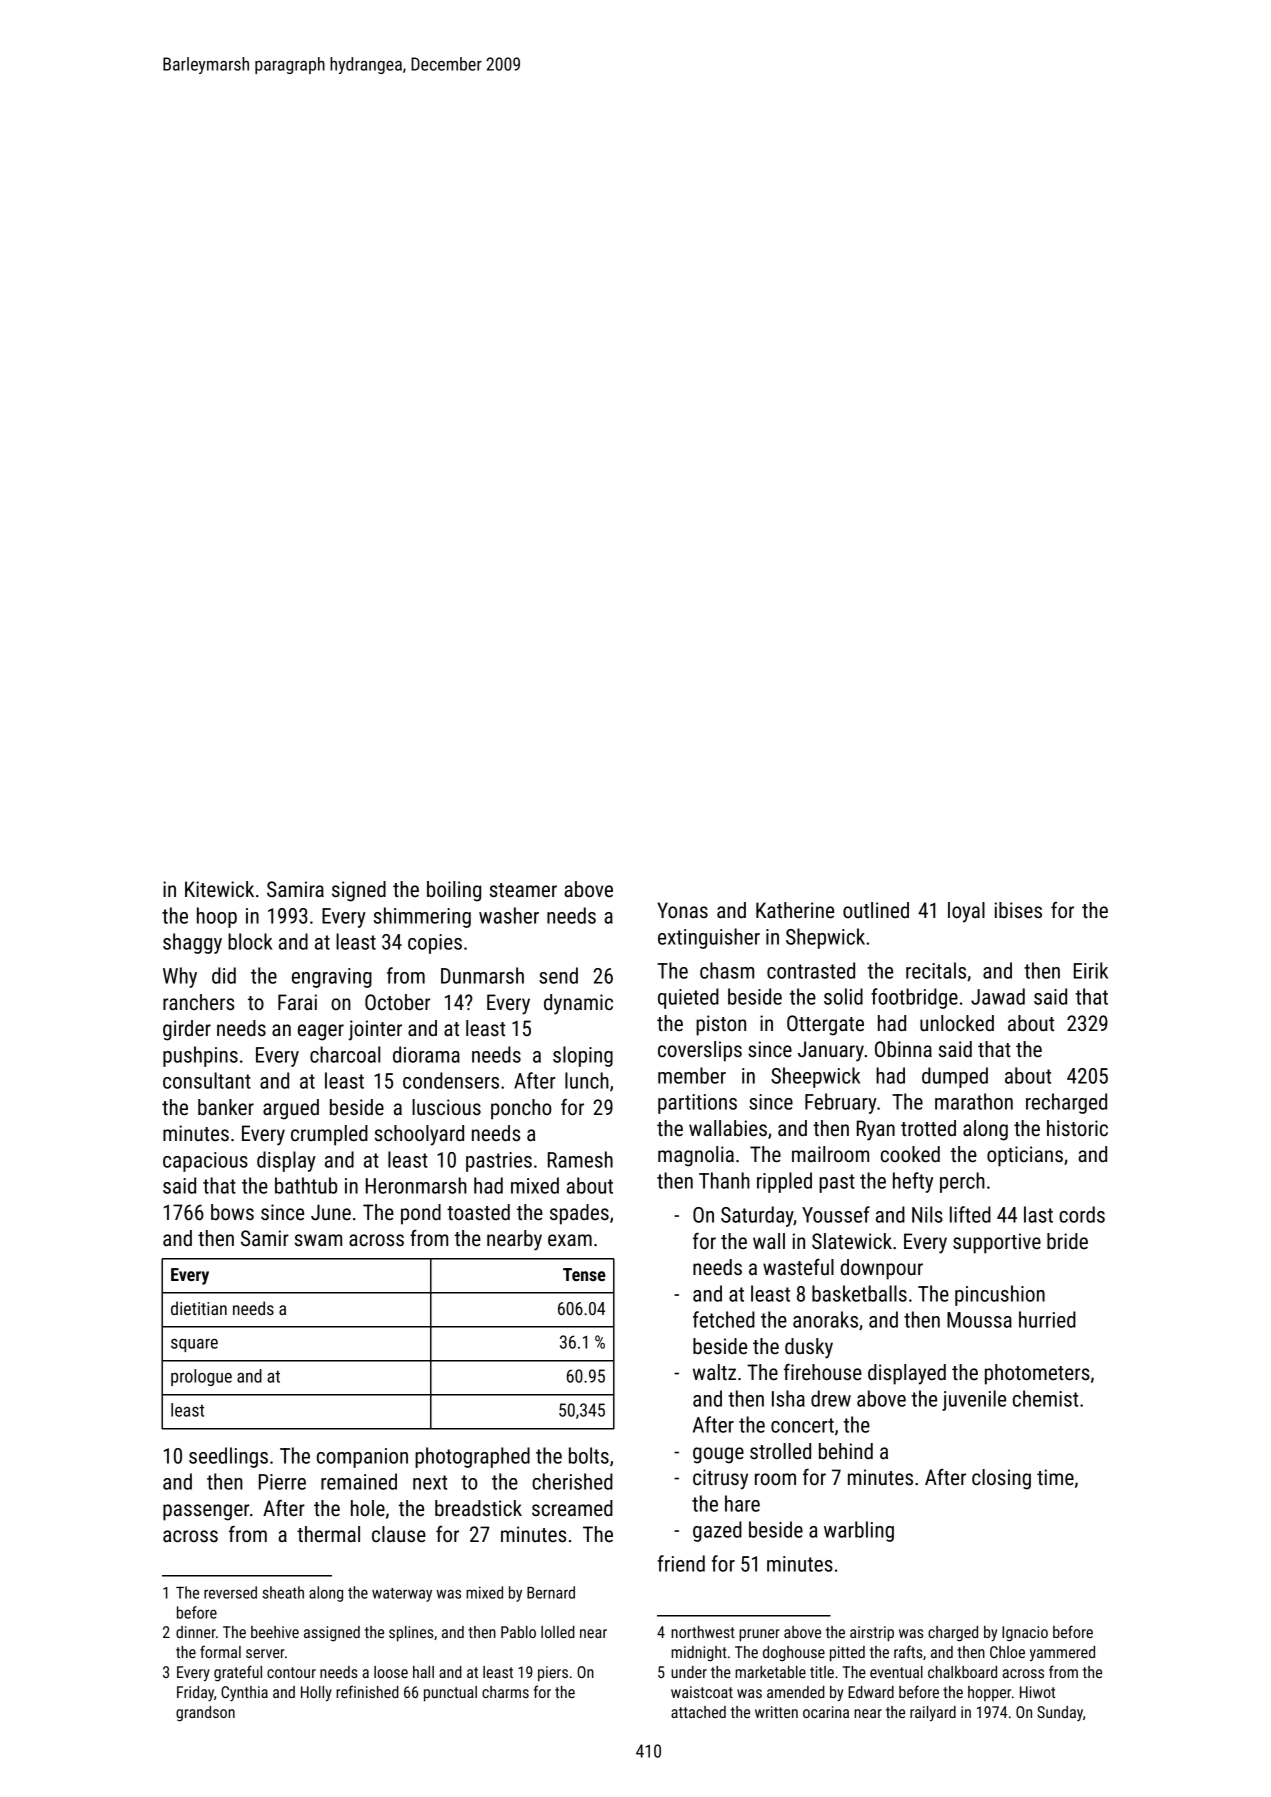  Describe the element at coordinates (578, 1004) in the screenshot. I see `dynamic` at that location.
